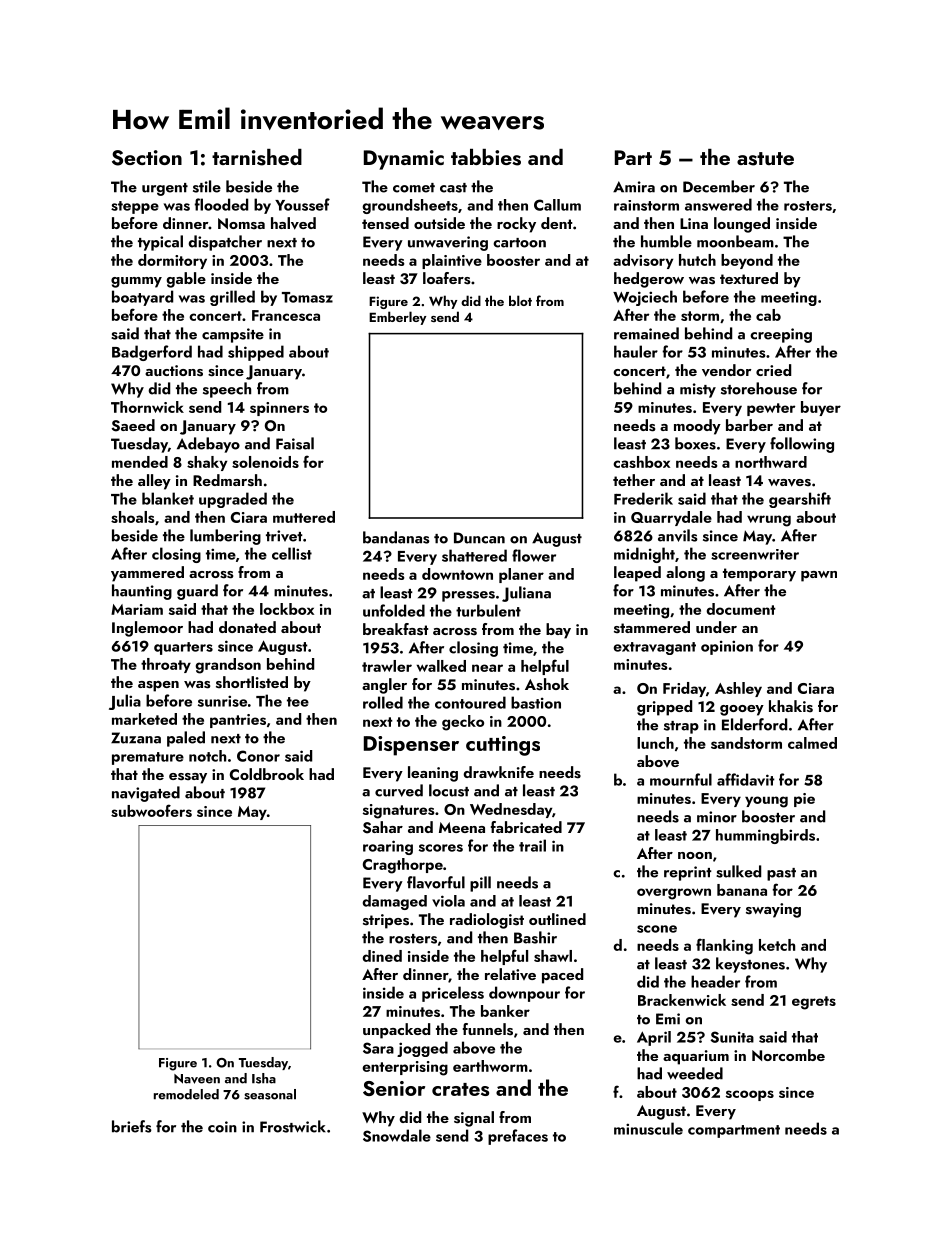  What do you see at coordinates (165, 189) in the screenshot?
I see `urgent` at bounding box center [165, 189].
